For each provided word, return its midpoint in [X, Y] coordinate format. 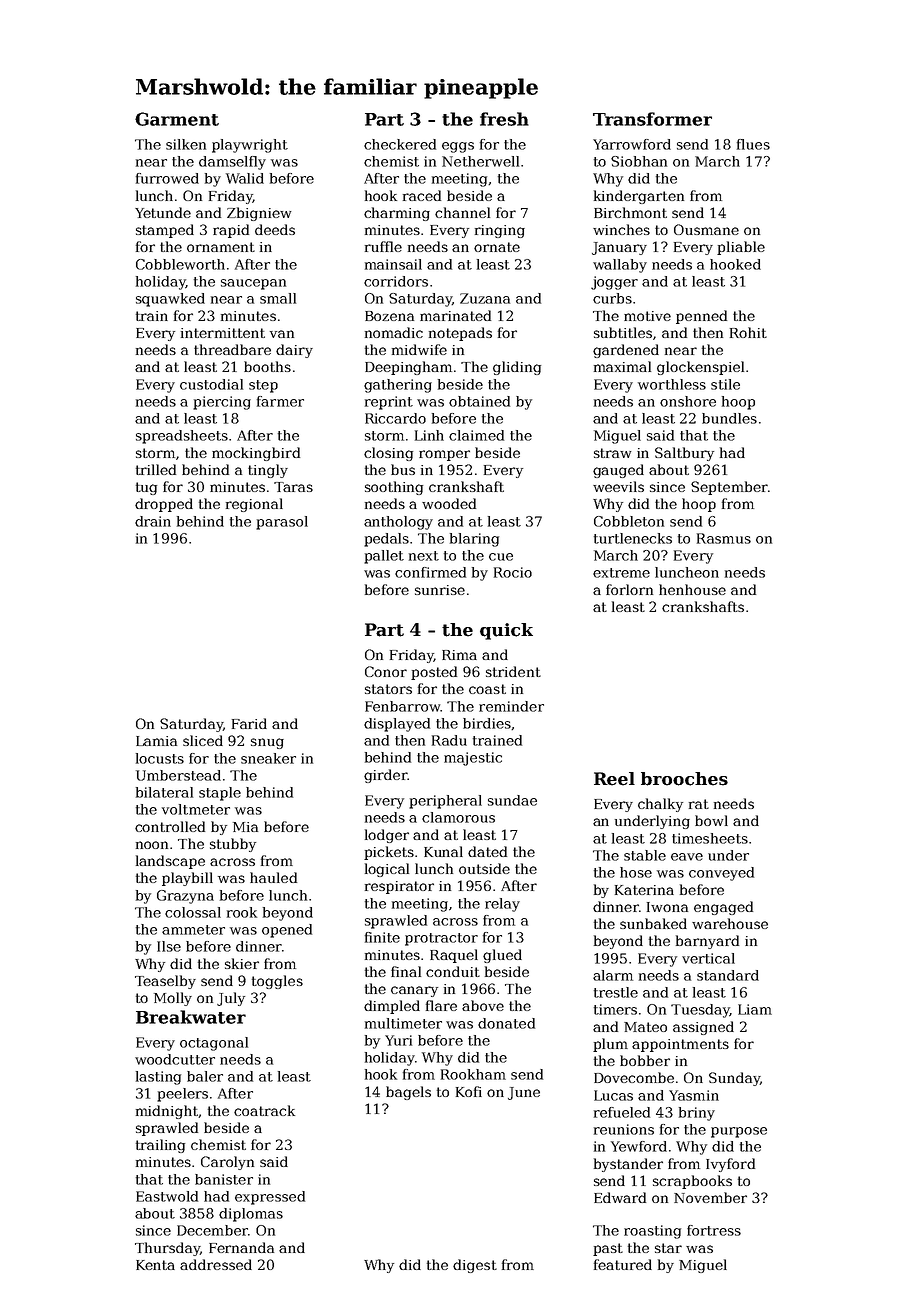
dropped [164, 505]
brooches [684, 779]
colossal [193, 912]
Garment [177, 119]
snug [267, 743]
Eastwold [167, 1196]
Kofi [469, 1091]
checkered [400, 144]
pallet [384, 557]
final [406, 971]
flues [753, 144]
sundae [512, 800]
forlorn [629, 589]
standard [728, 975]
